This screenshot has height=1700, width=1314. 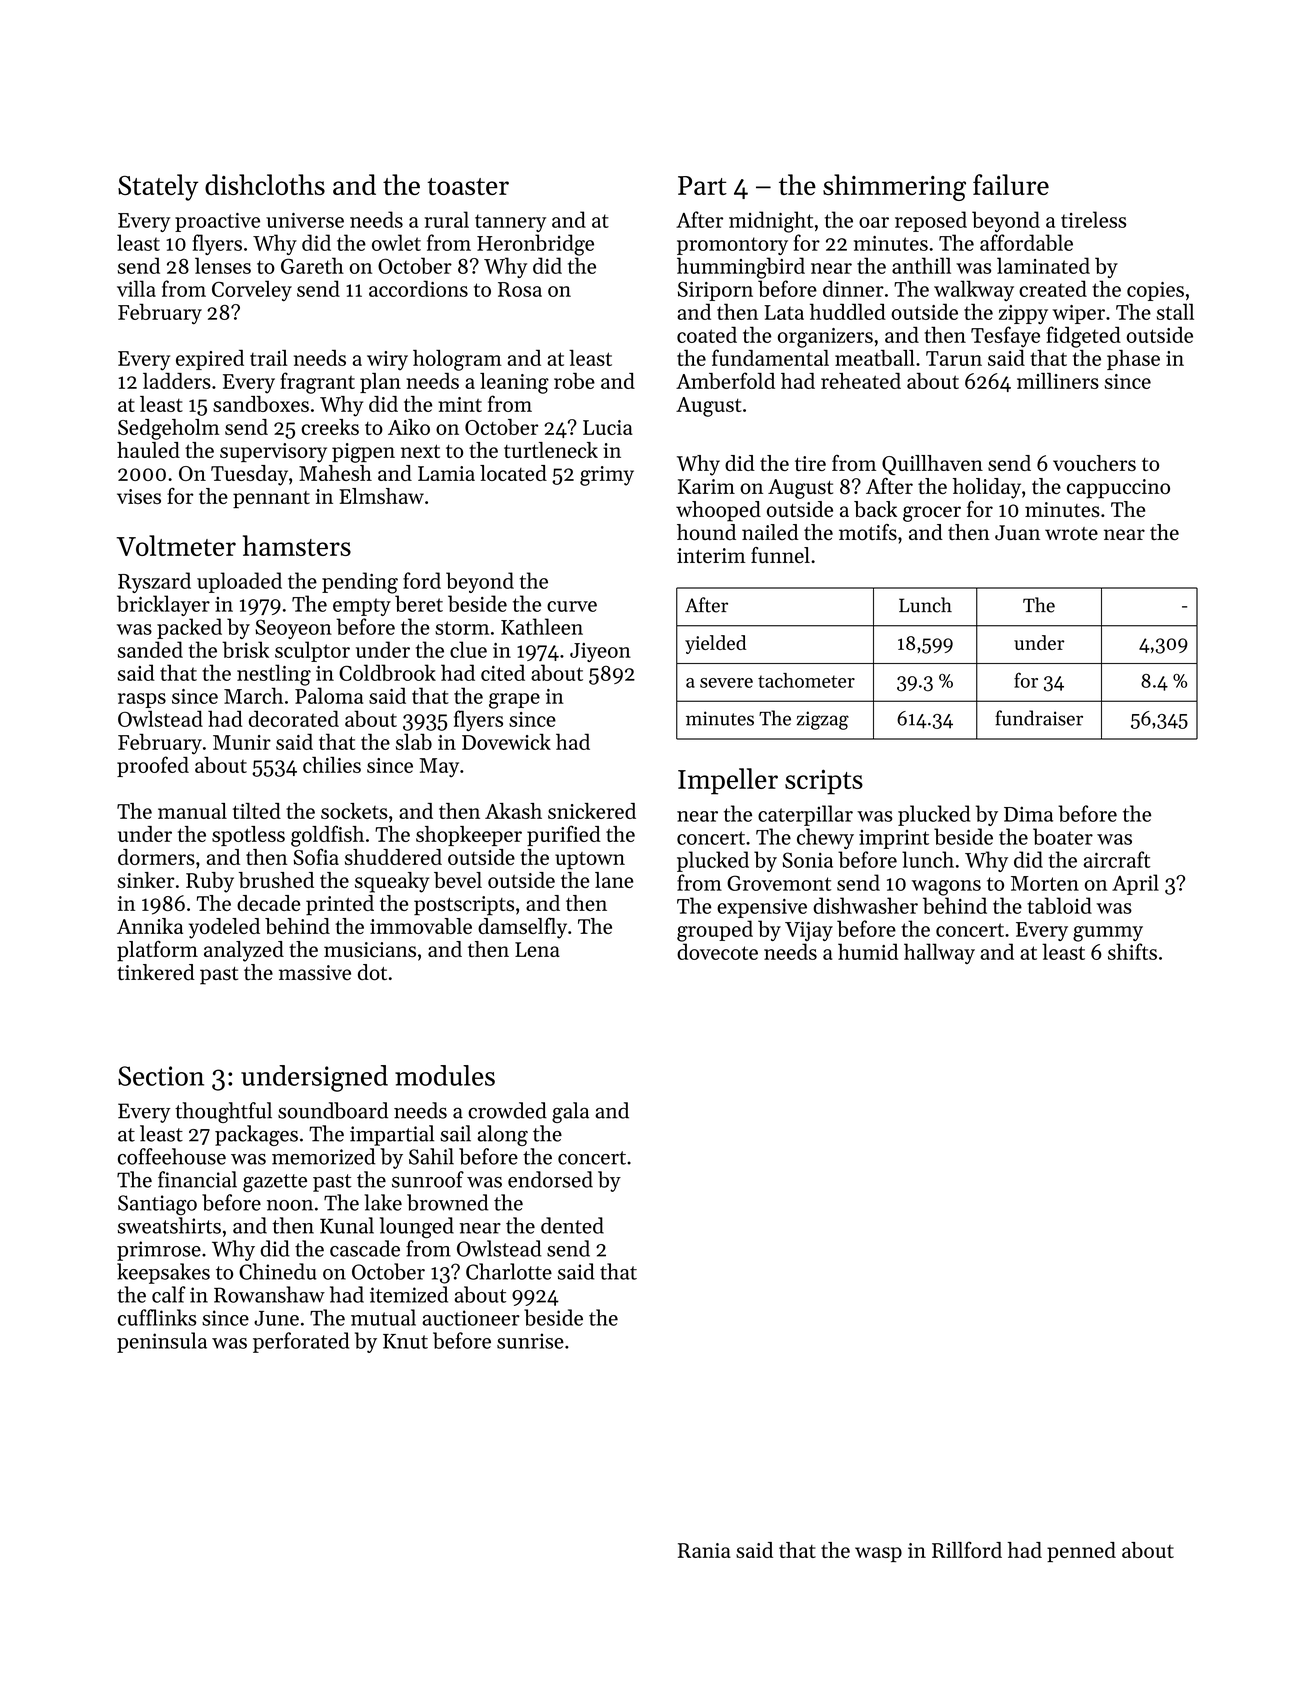 I want to click on uptown, so click(x=590, y=860).
